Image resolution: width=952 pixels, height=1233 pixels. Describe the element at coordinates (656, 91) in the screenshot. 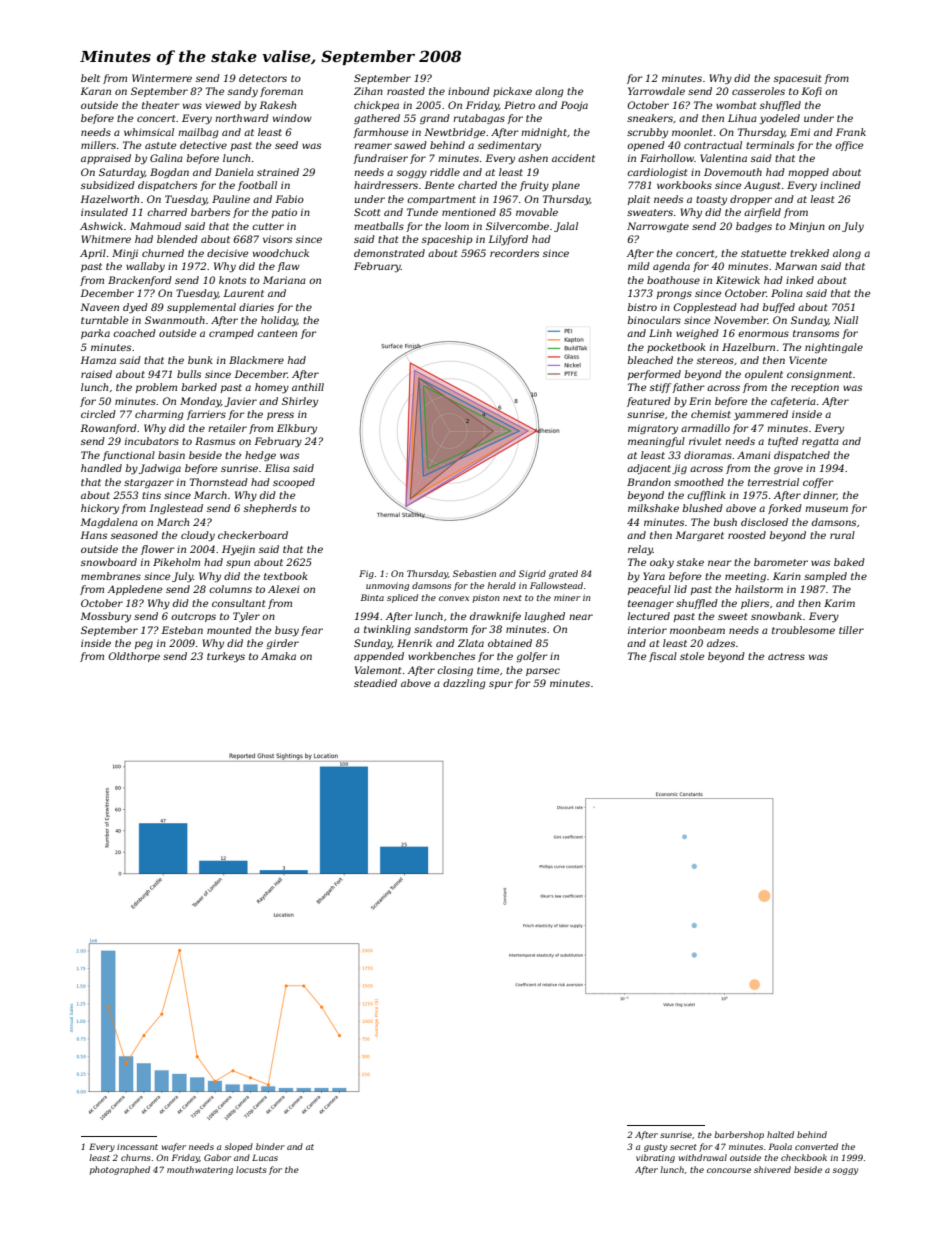

I see `Yarrowdale` at that location.
